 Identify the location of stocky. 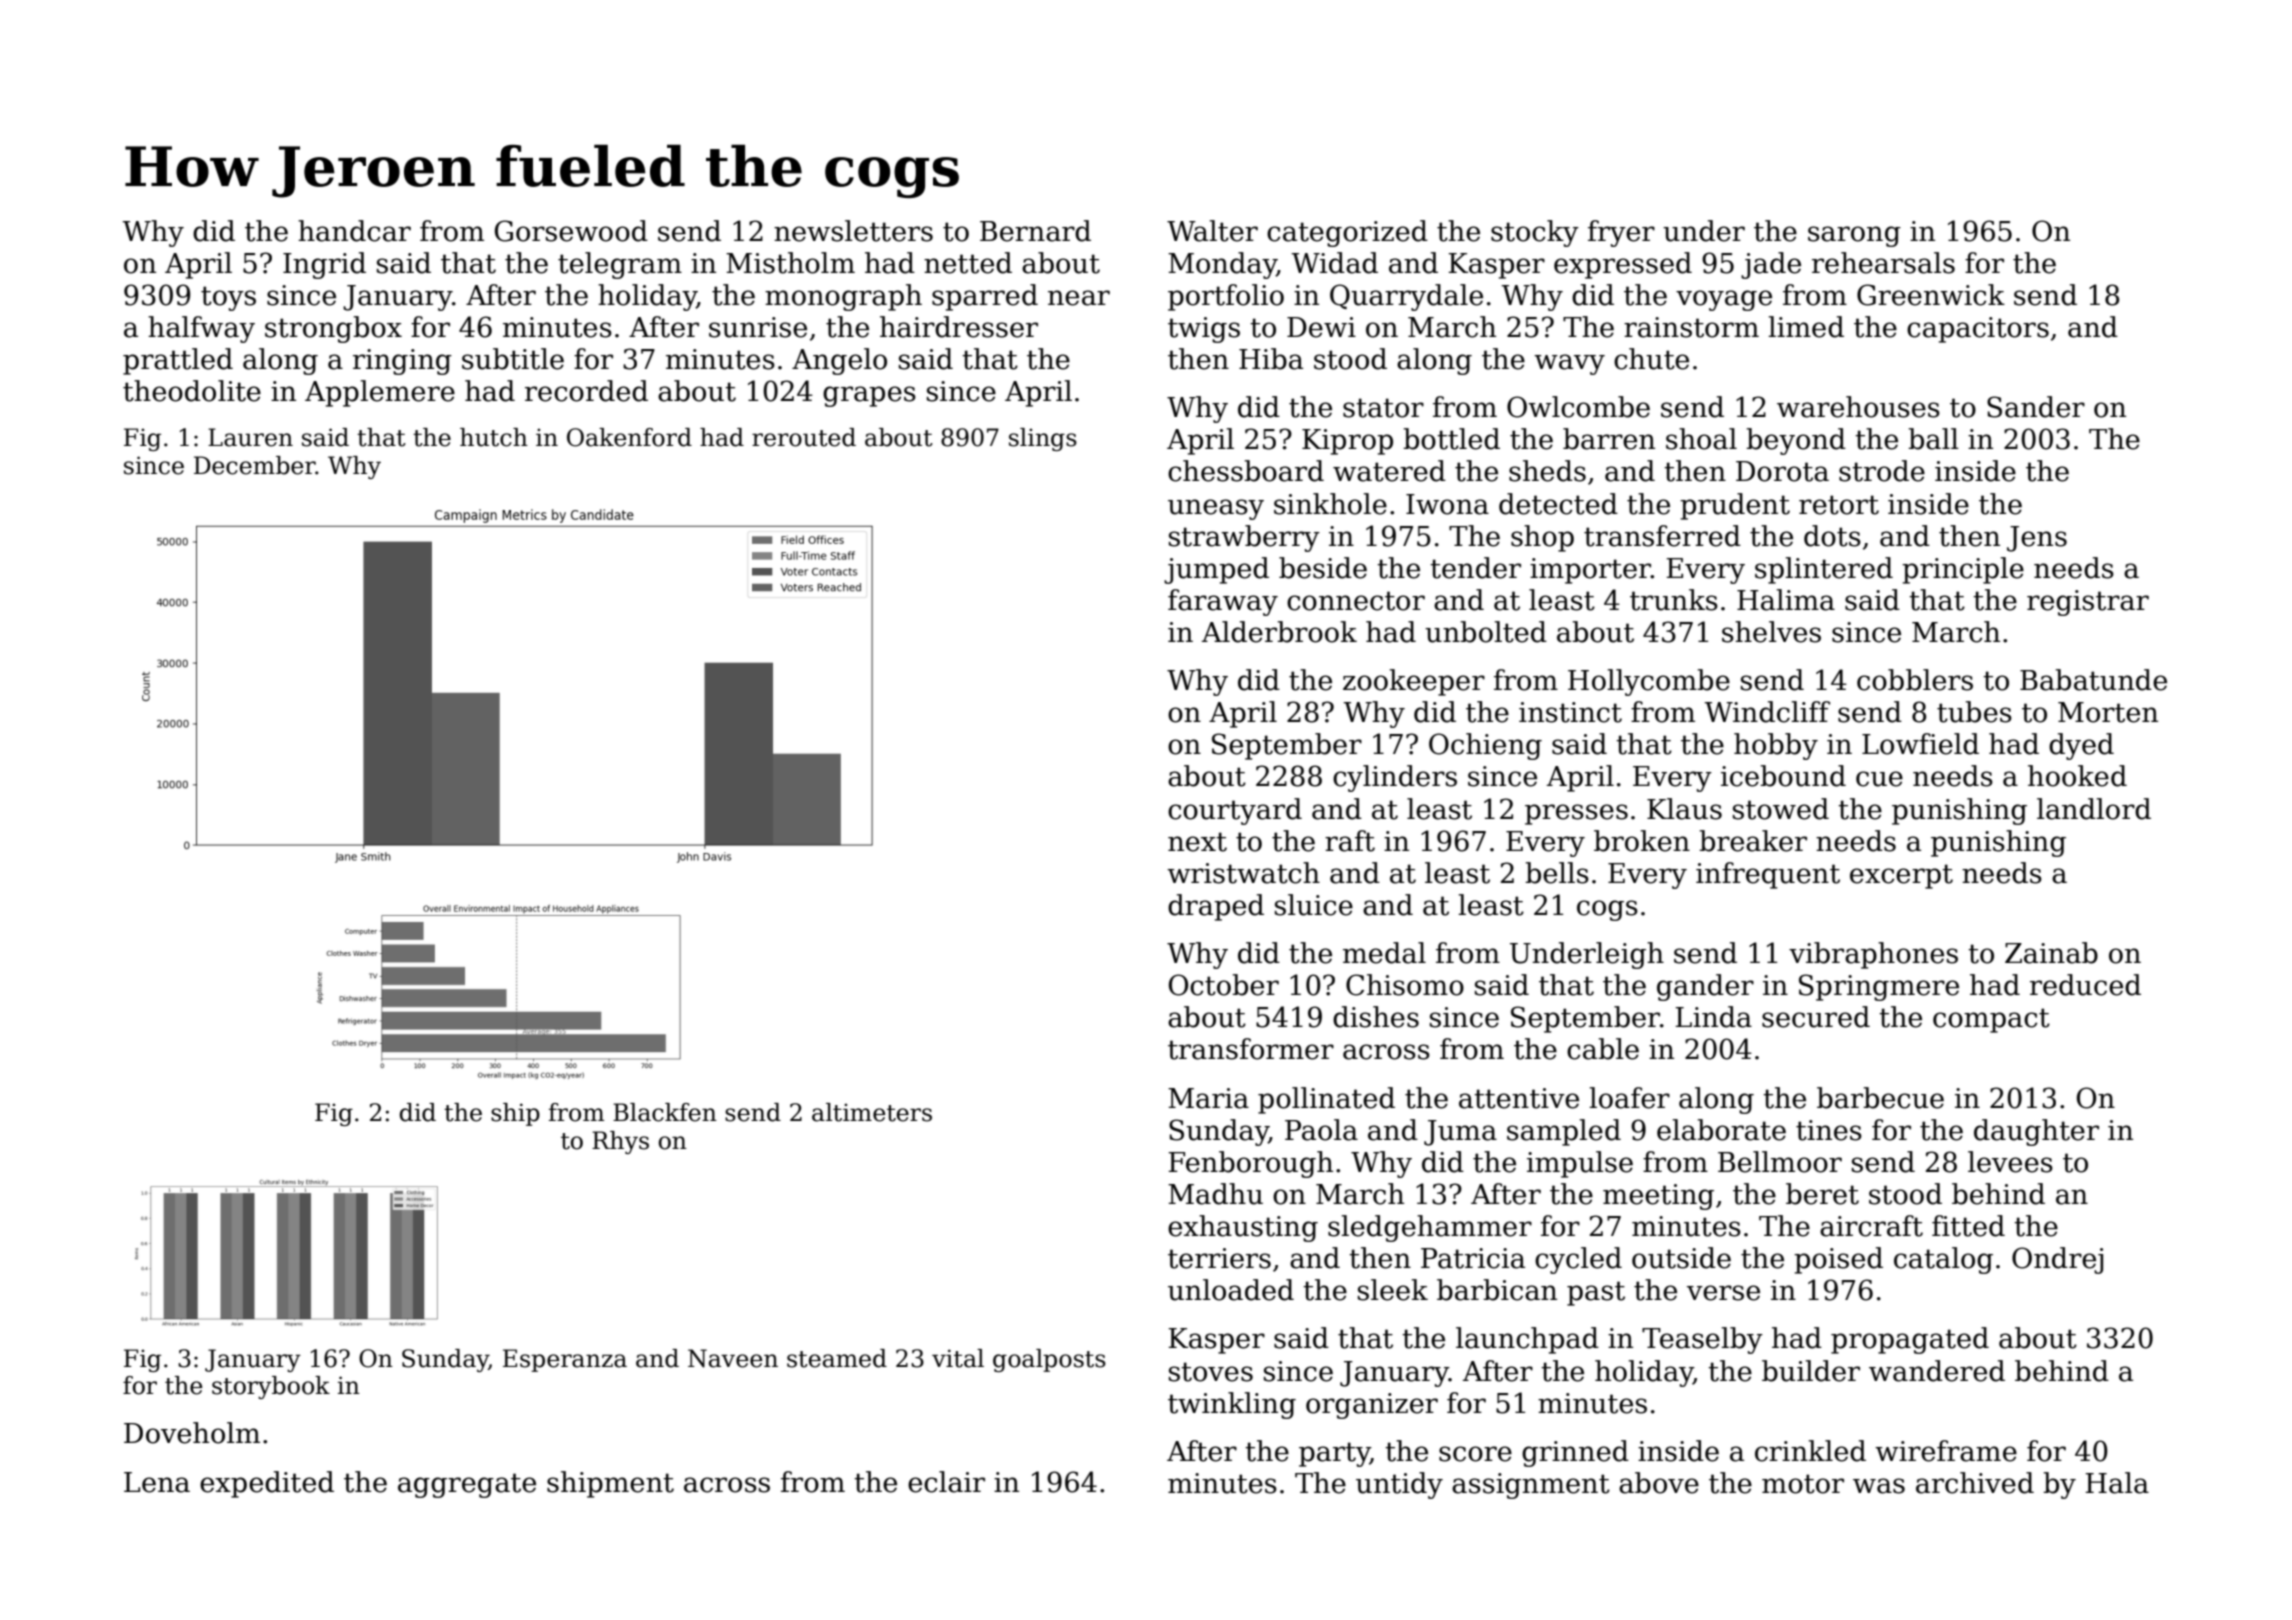
(1535, 233).
